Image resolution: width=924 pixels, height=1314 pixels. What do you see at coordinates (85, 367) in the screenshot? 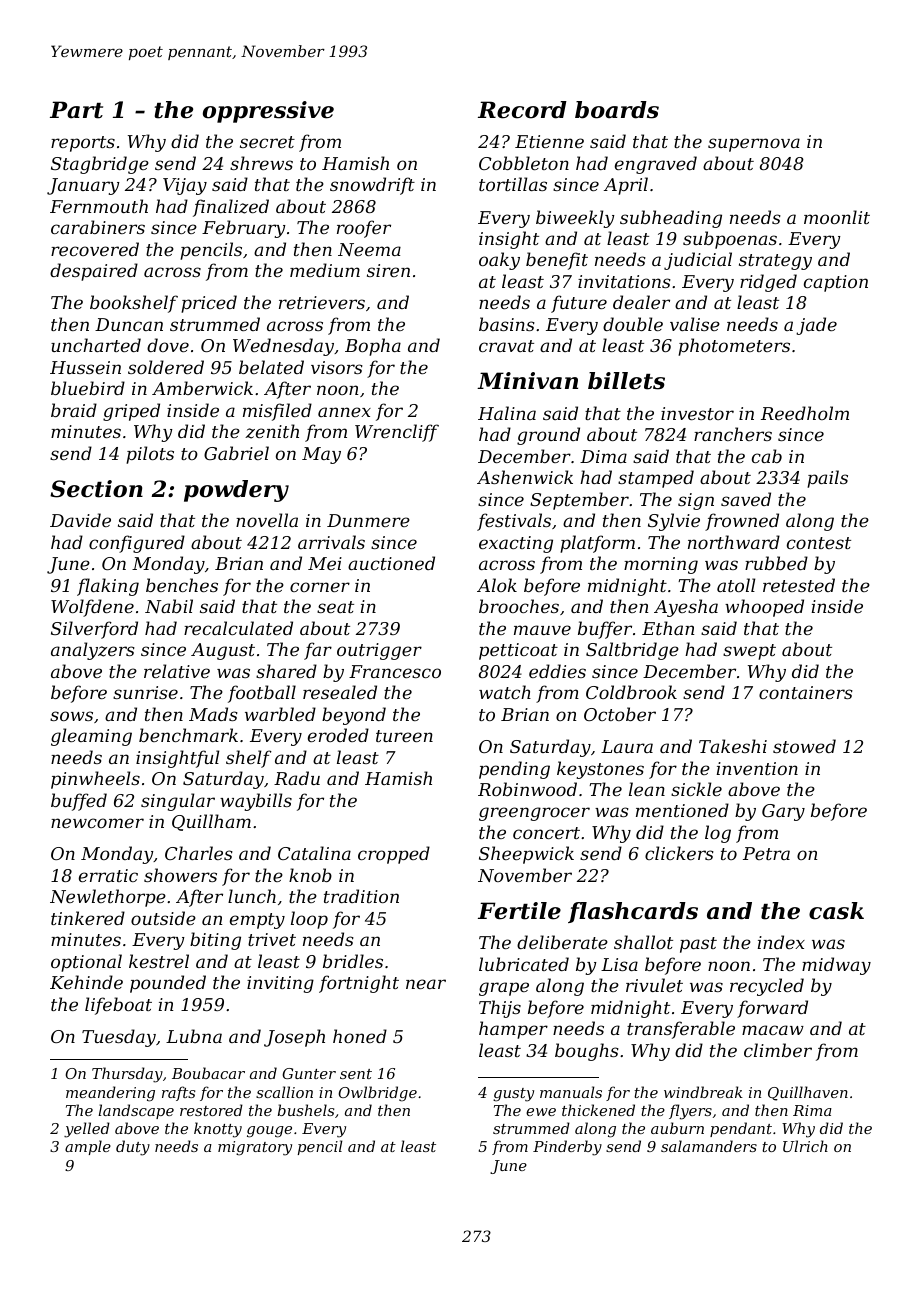
I see `Hussein` at bounding box center [85, 367].
